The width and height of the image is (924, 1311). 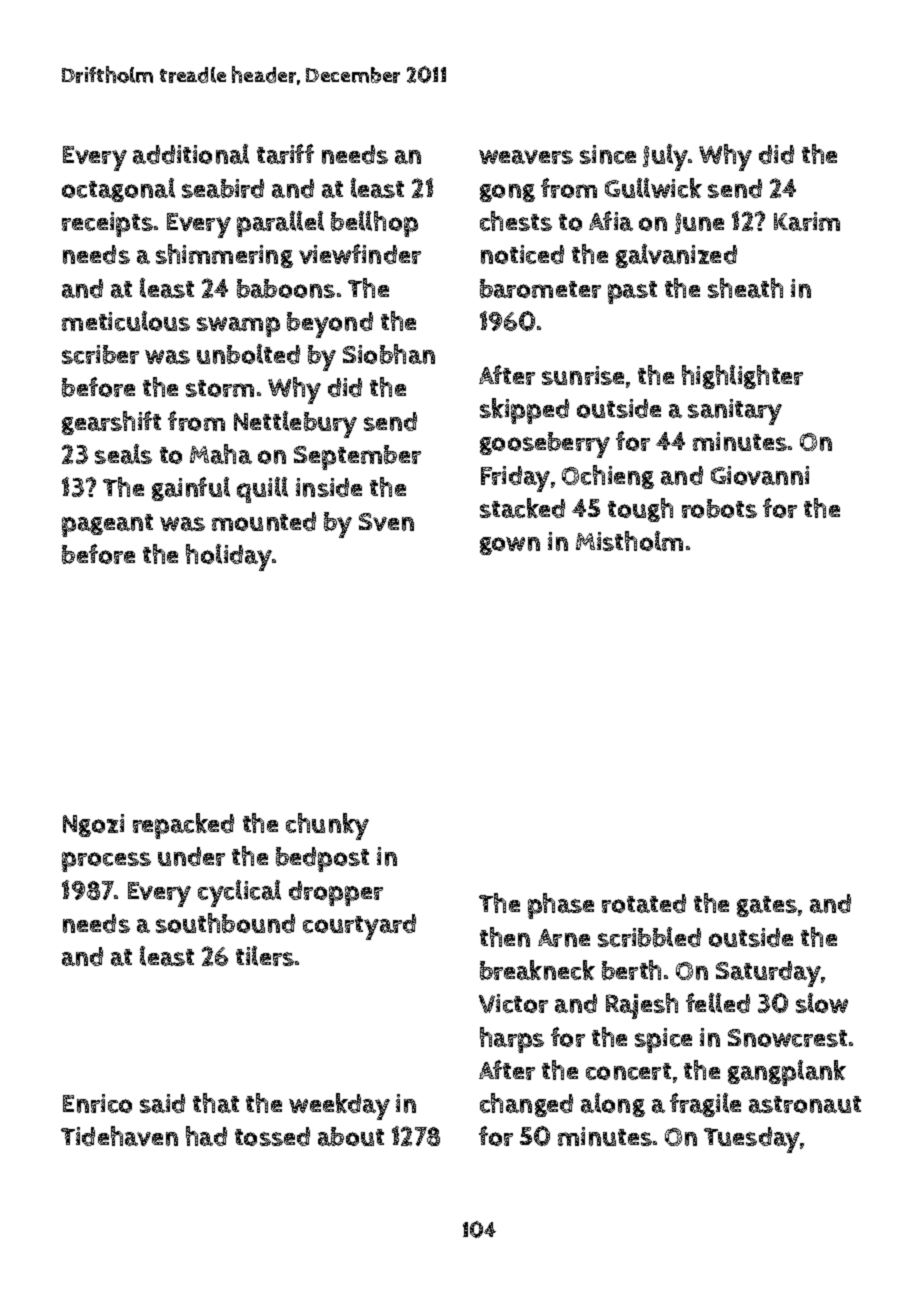 I want to click on Giovanni, so click(x=760, y=475).
